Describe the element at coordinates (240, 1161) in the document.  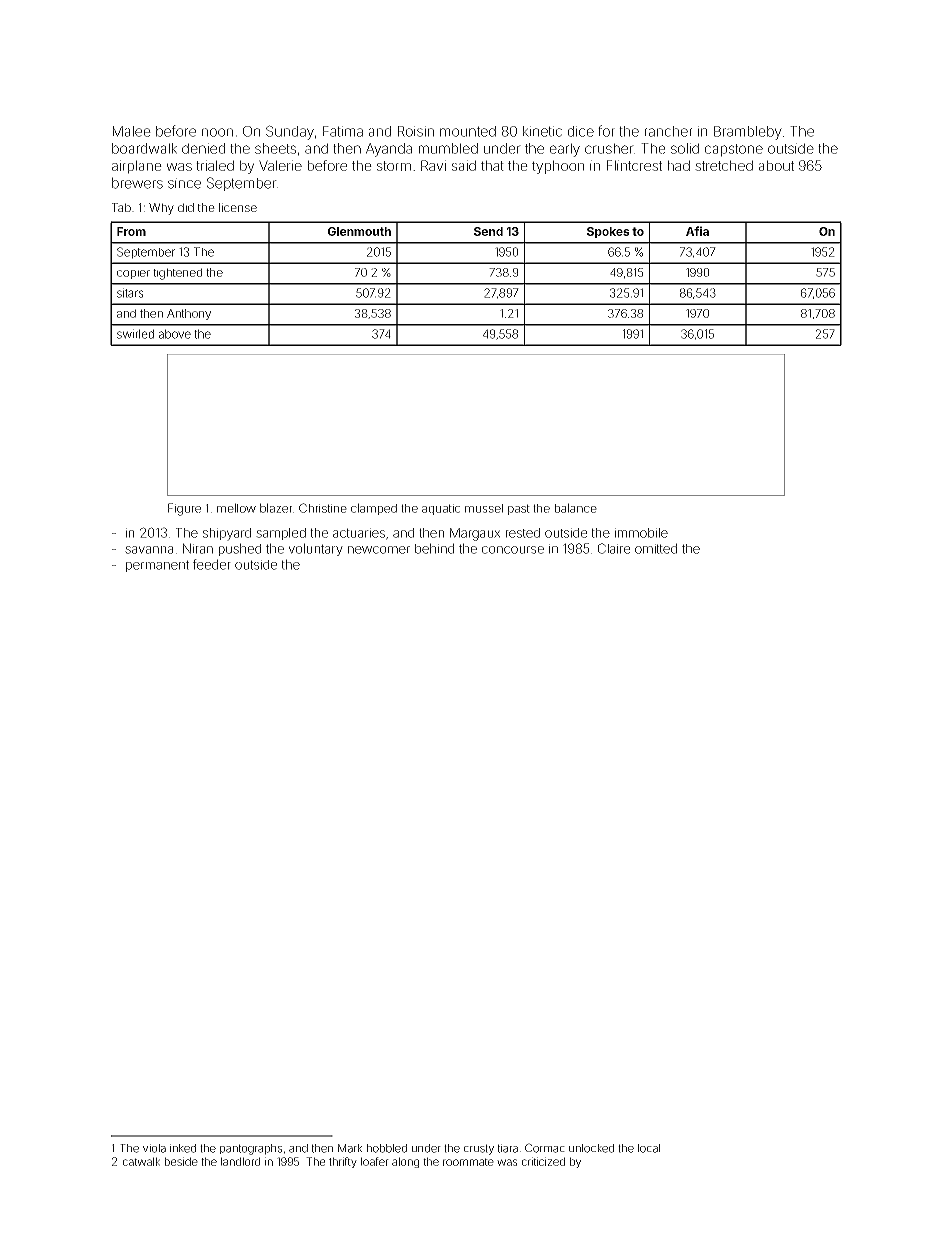
I see `landlord` at that location.
